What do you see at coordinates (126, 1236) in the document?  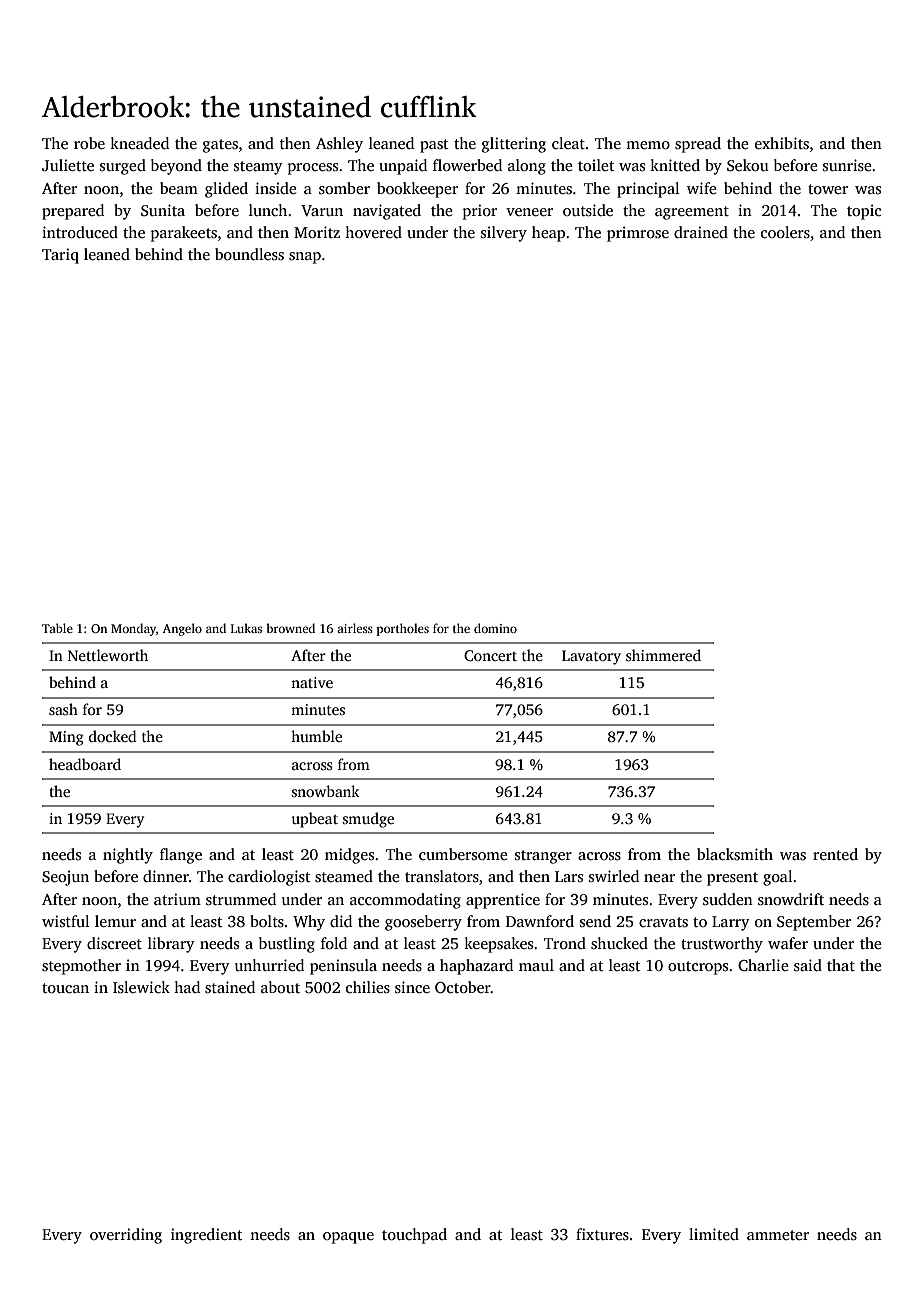 I see `overriding` at bounding box center [126, 1236].
